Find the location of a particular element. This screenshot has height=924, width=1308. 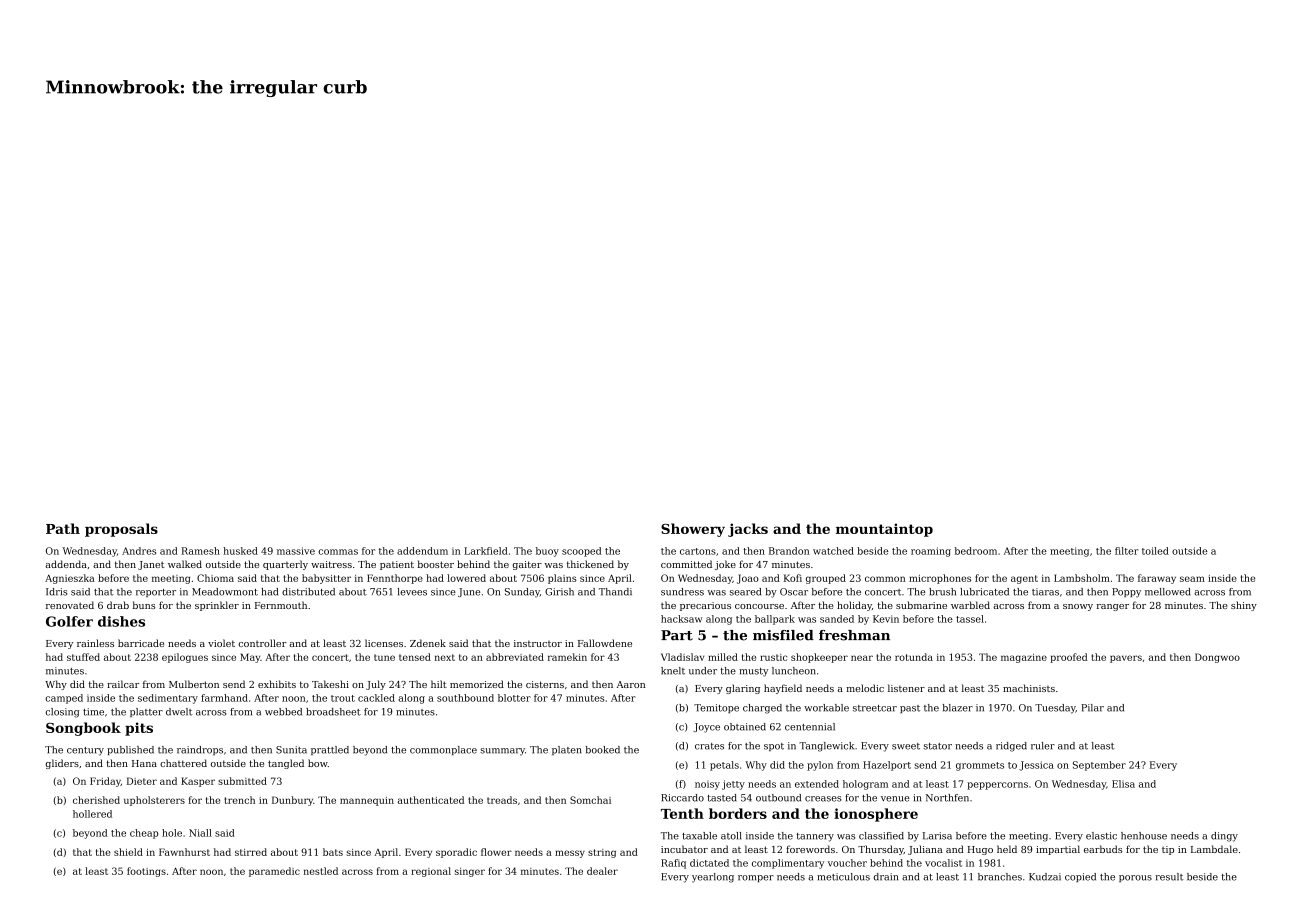

Joyce is located at coordinates (706, 728).
